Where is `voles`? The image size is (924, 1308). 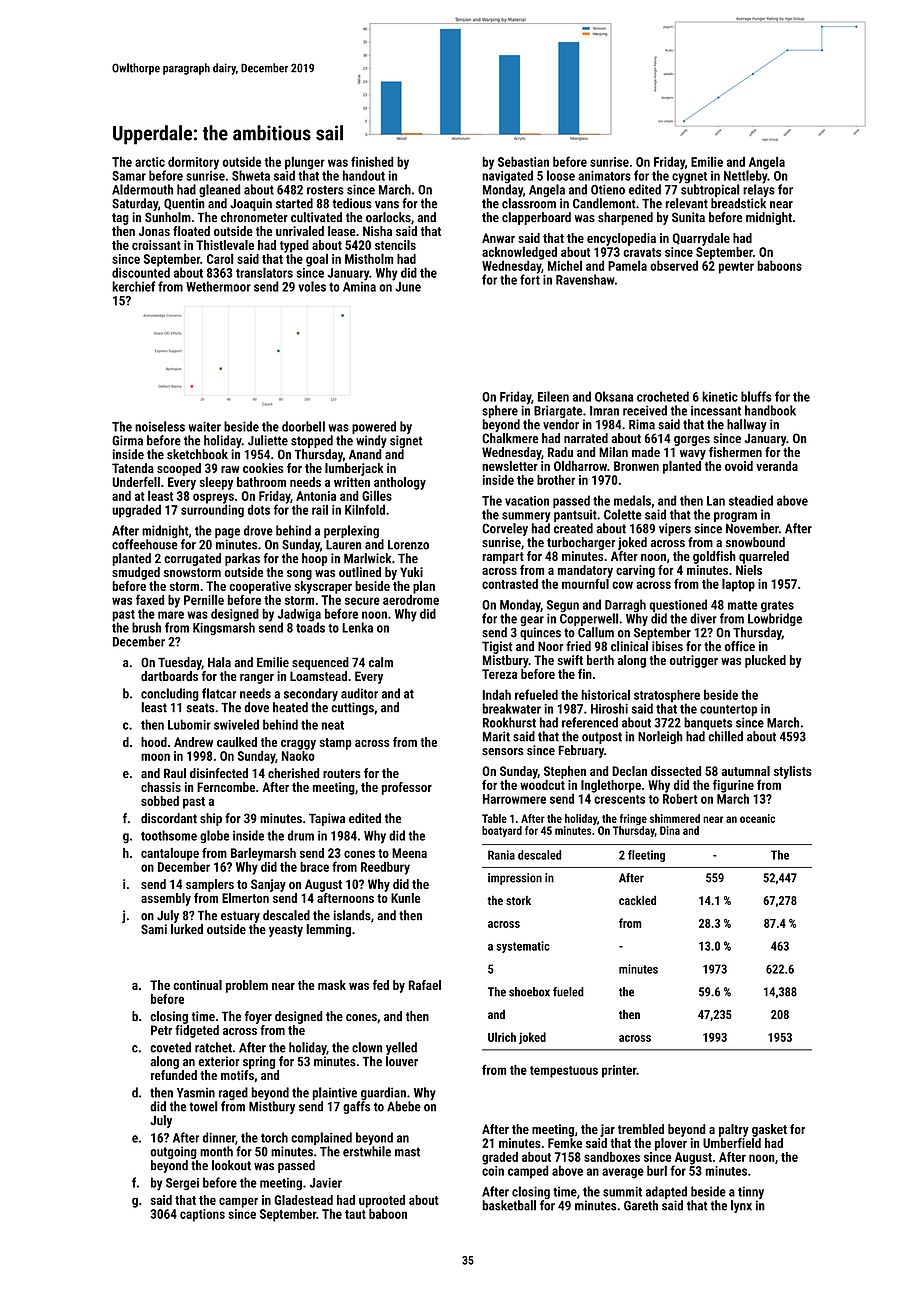 voles is located at coordinates (312, 286).
